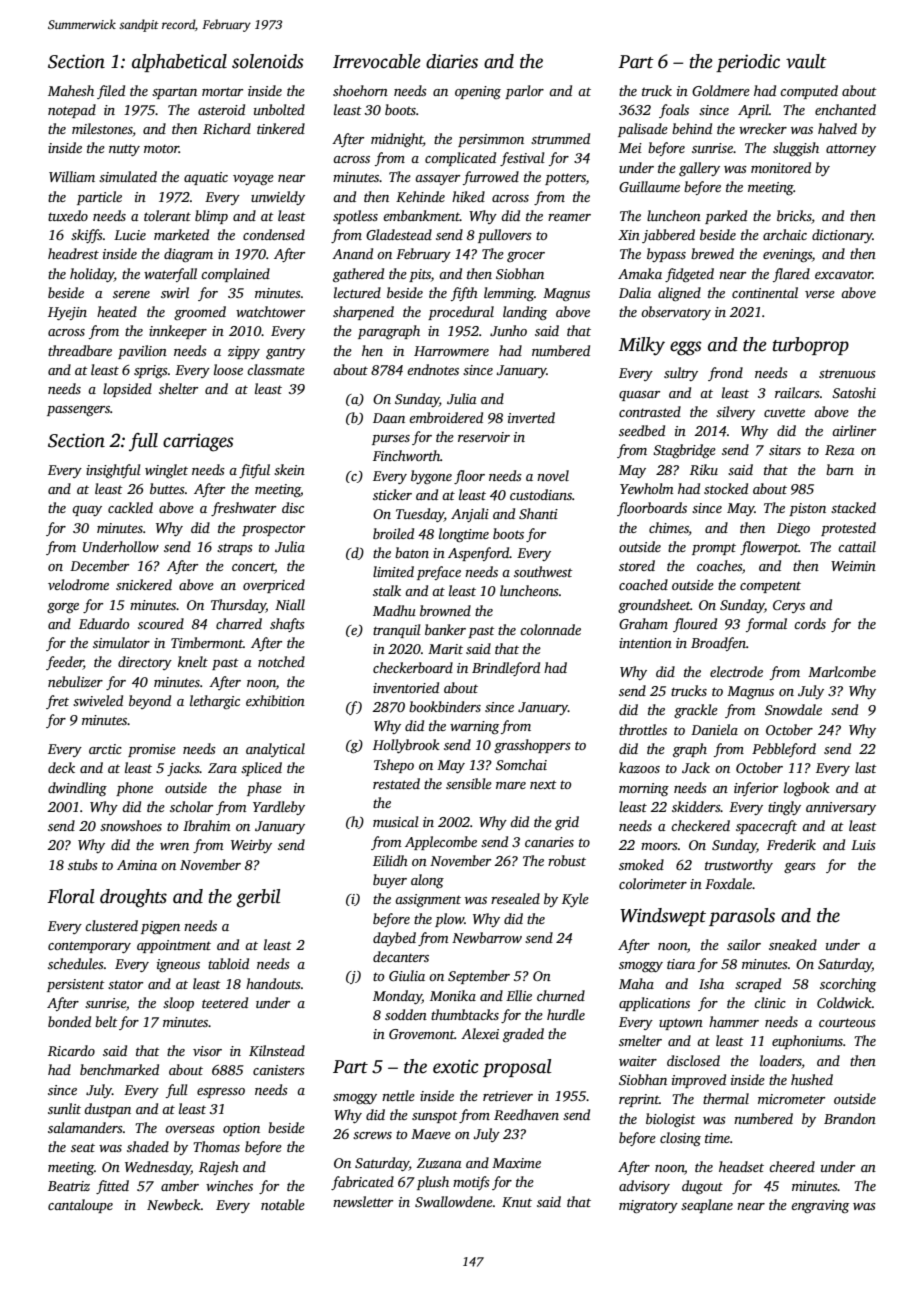  What do you see at coordinates (854, 430) in the image?
I see `airliner` at bounding box center [854, 430].
